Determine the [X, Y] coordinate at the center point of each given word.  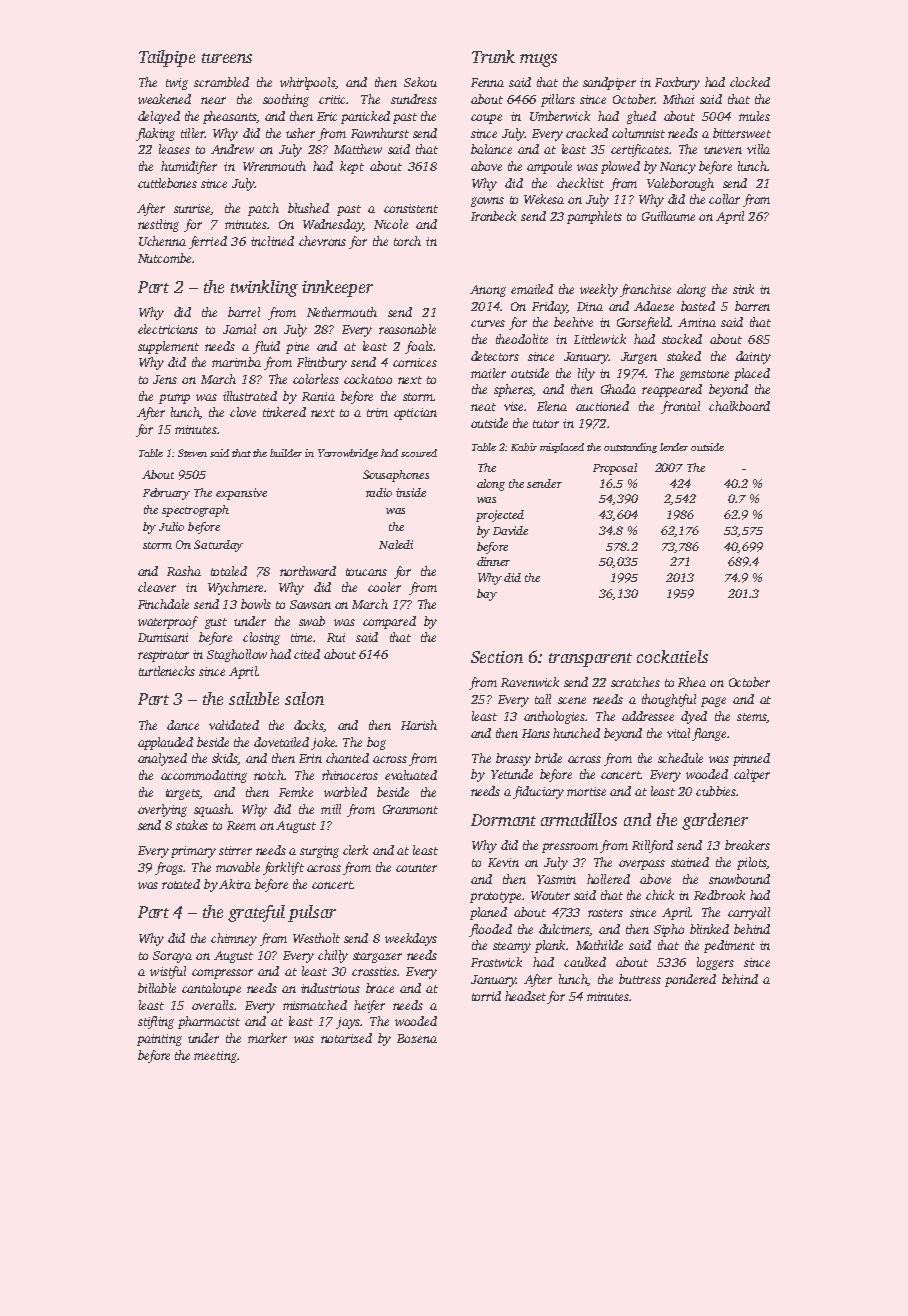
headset [525, 996]
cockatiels [672, 656]
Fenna [487, 82]
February [166, 494]
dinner [493, 561]
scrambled [221, 82]
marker [267, 1038]
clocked [750, 82]
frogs [169, 868]
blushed [308, 208]
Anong [488, 291]
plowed [620, 167]
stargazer [377, 957]
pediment [729, 946]
